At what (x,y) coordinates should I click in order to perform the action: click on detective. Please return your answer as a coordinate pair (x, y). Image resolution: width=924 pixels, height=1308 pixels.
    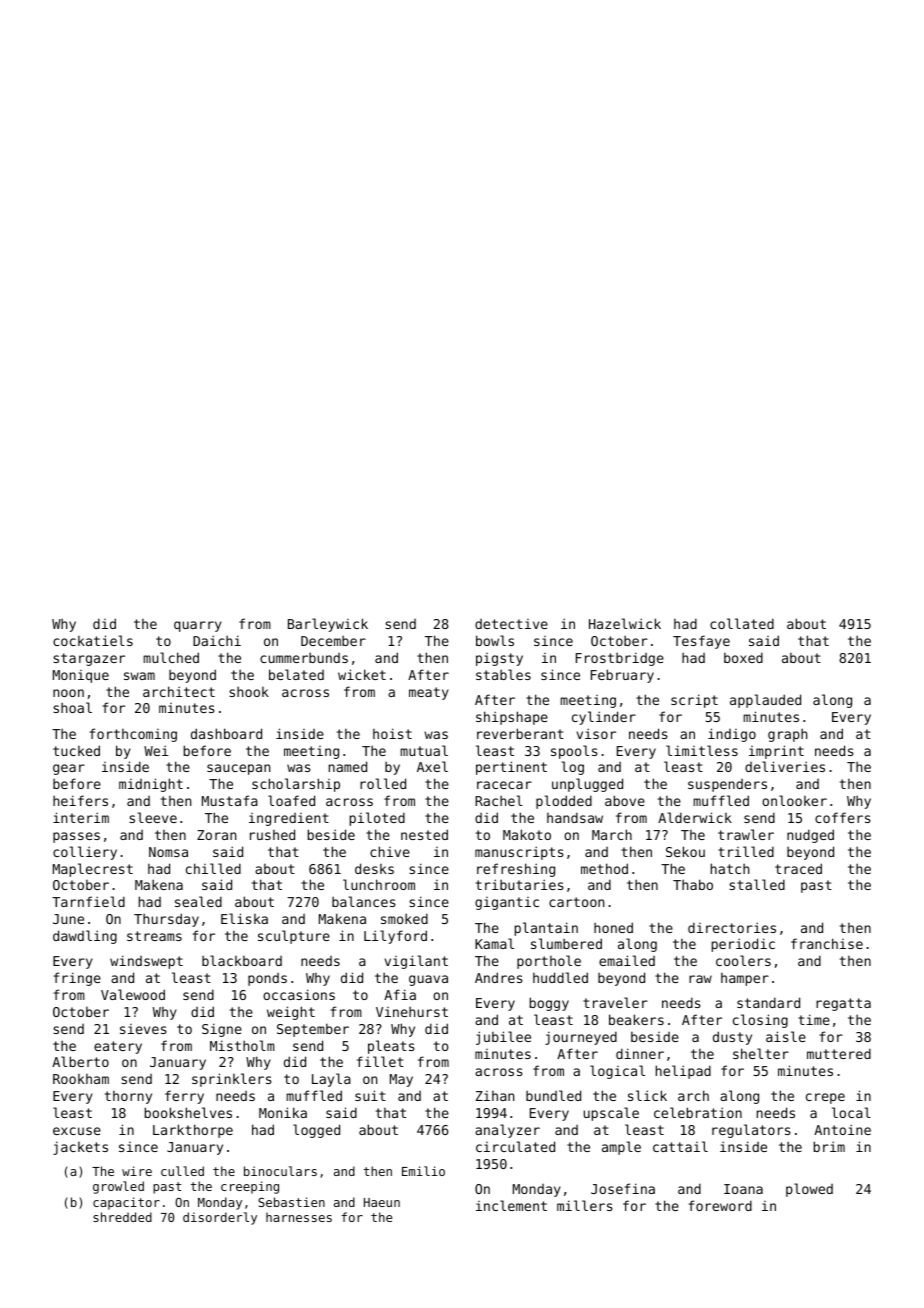
    Looking at the image, I should click on (511, 624).
